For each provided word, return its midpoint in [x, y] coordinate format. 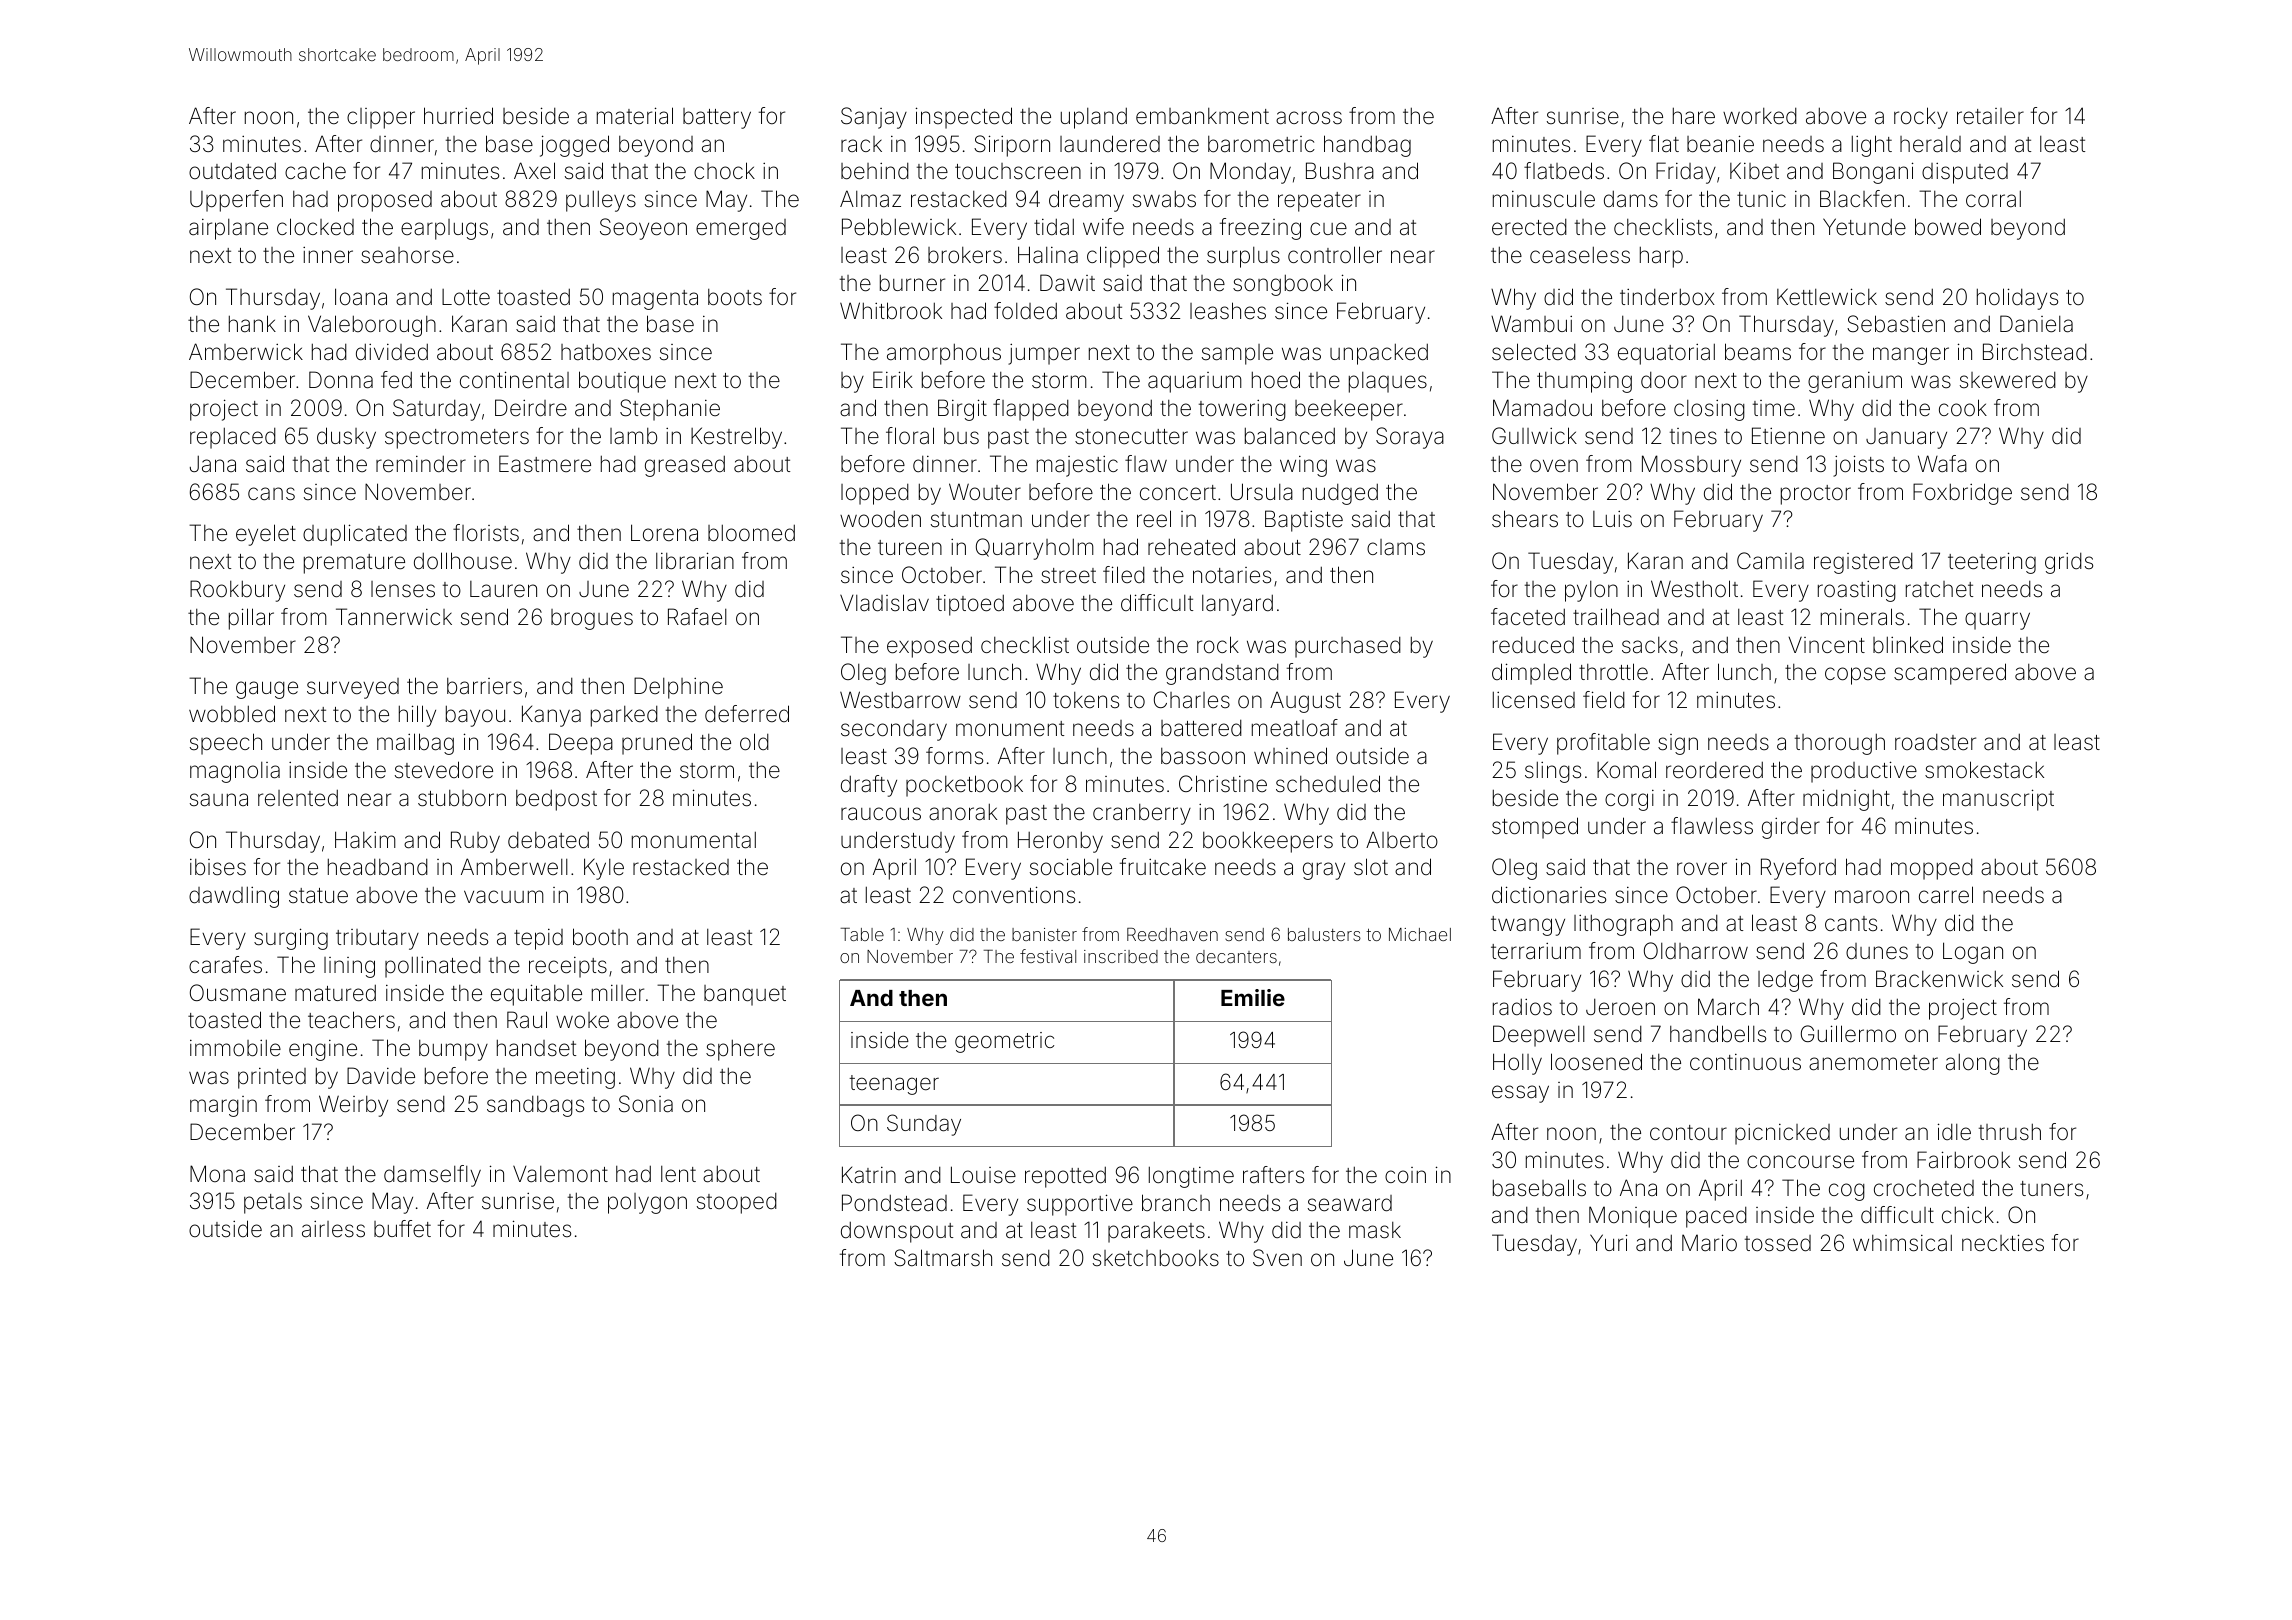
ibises [218, 867]
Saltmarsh [943, 1258]
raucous [881, 814]
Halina [1048, 255]
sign [1678, 744]
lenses [403, 589]
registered [1863, 563]
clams [1396, 547]
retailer [1990, 116]
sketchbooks [1156, 1258]
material [635, 116]
